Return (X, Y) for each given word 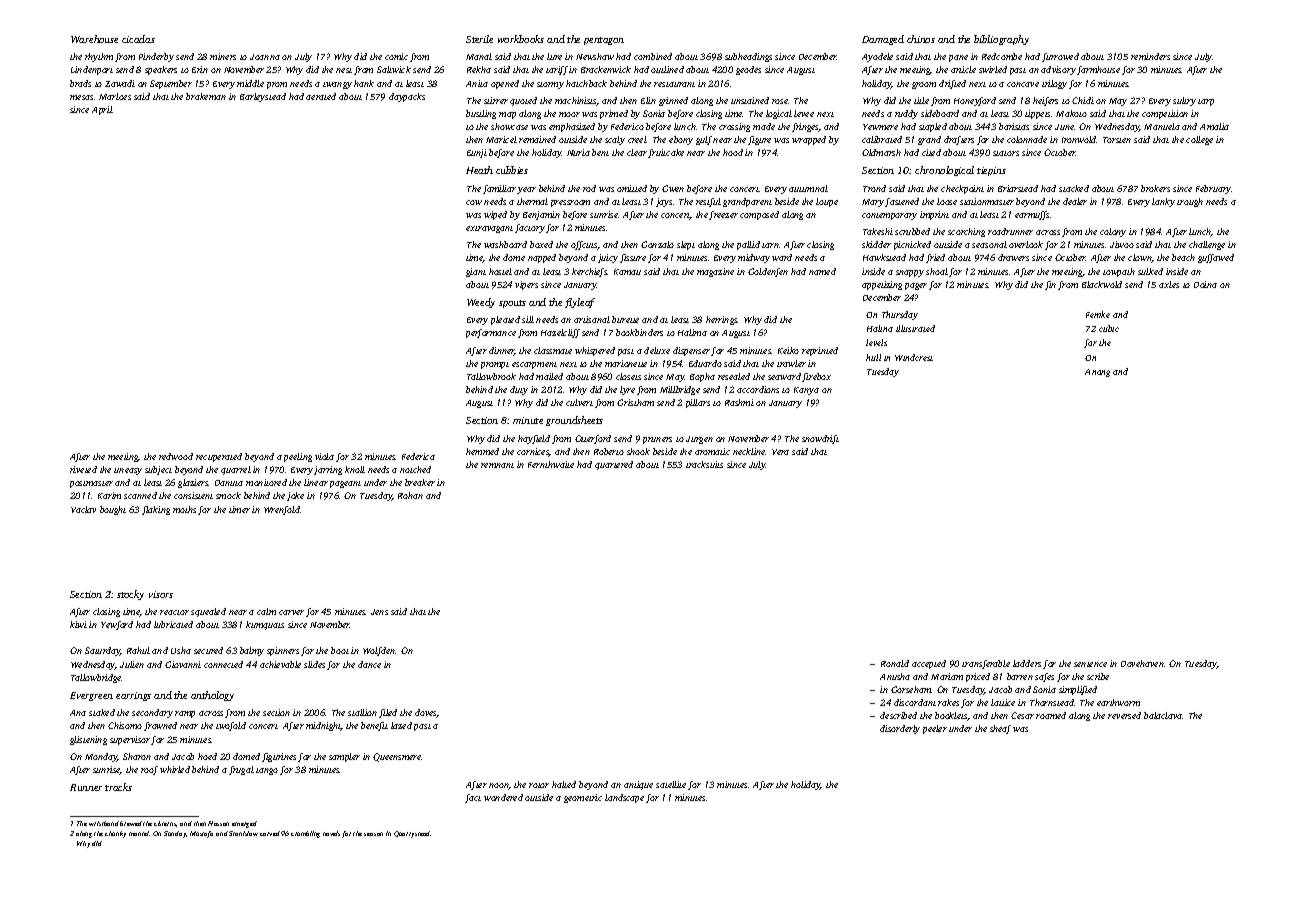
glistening (88, 740)
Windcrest (914, 357)
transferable (986, 664)
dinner (502, 351)
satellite (671, 784)
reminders (1150, 56)
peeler (935, 729)
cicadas (138, 39)
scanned (140, 495)
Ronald (895, 663)
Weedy (481, 303)
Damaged (883, 40)
